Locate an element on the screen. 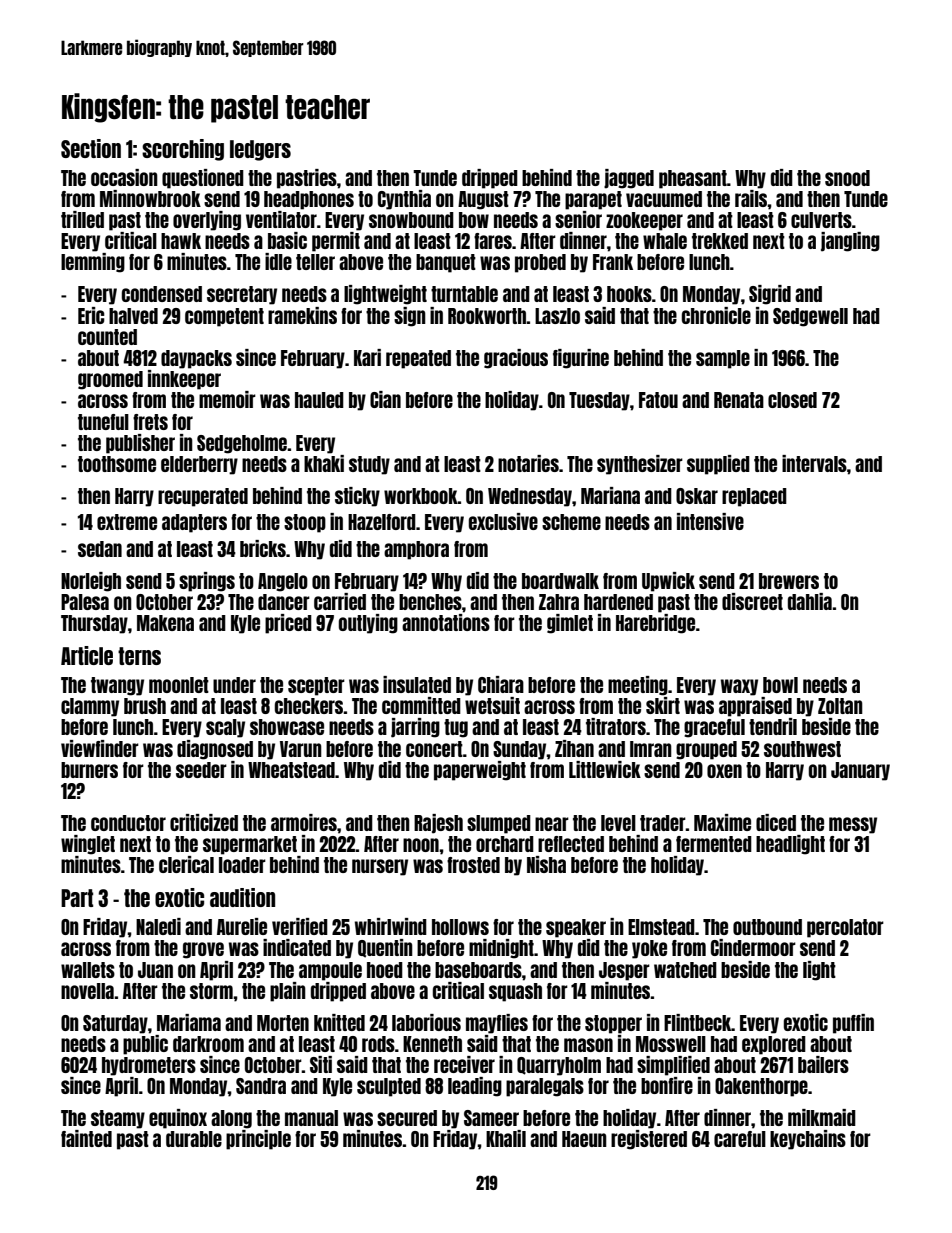  Khalil is located at coordinates (506, 1138).
